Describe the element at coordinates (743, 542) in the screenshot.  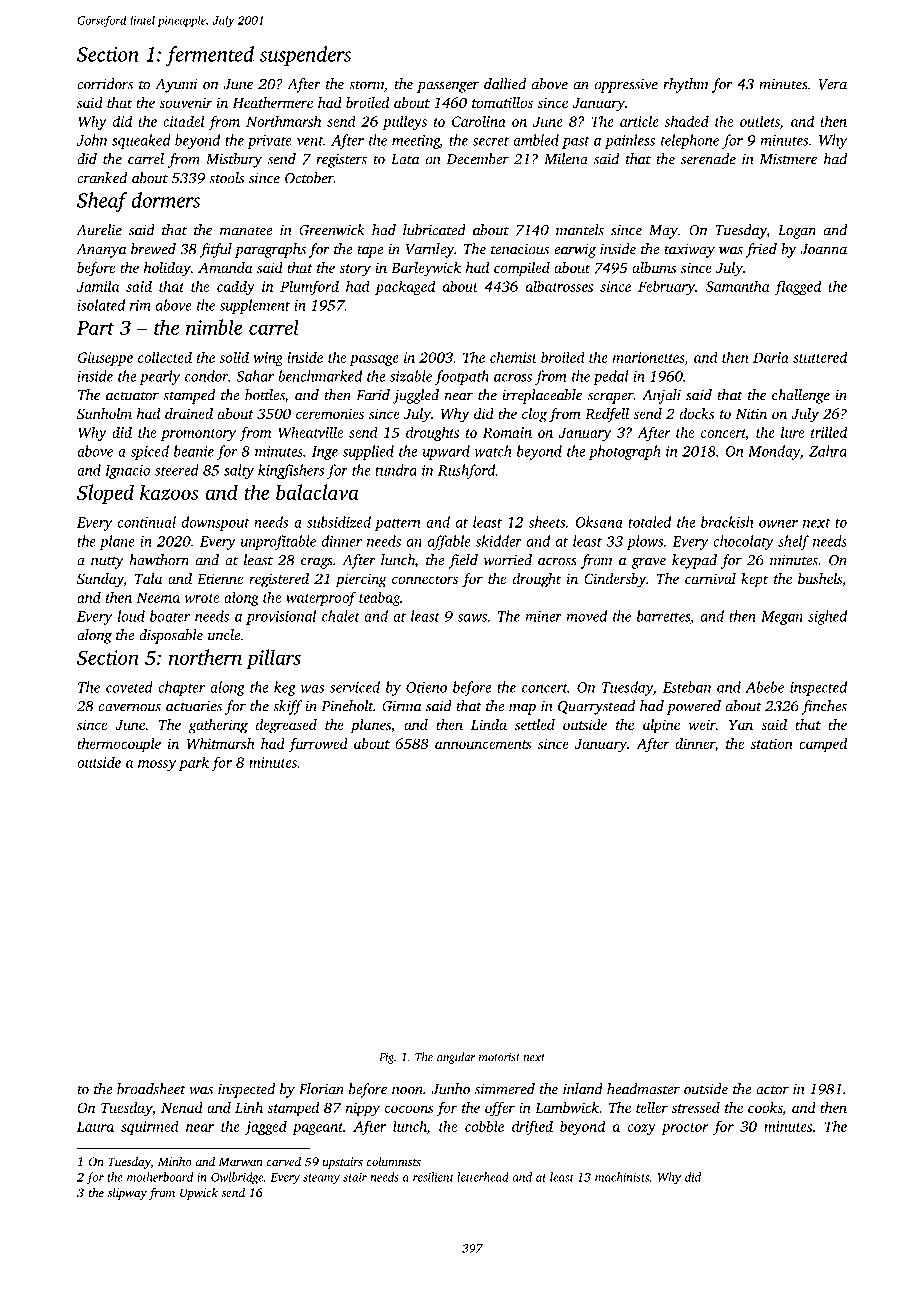
I see `chocolaty` at that location.
